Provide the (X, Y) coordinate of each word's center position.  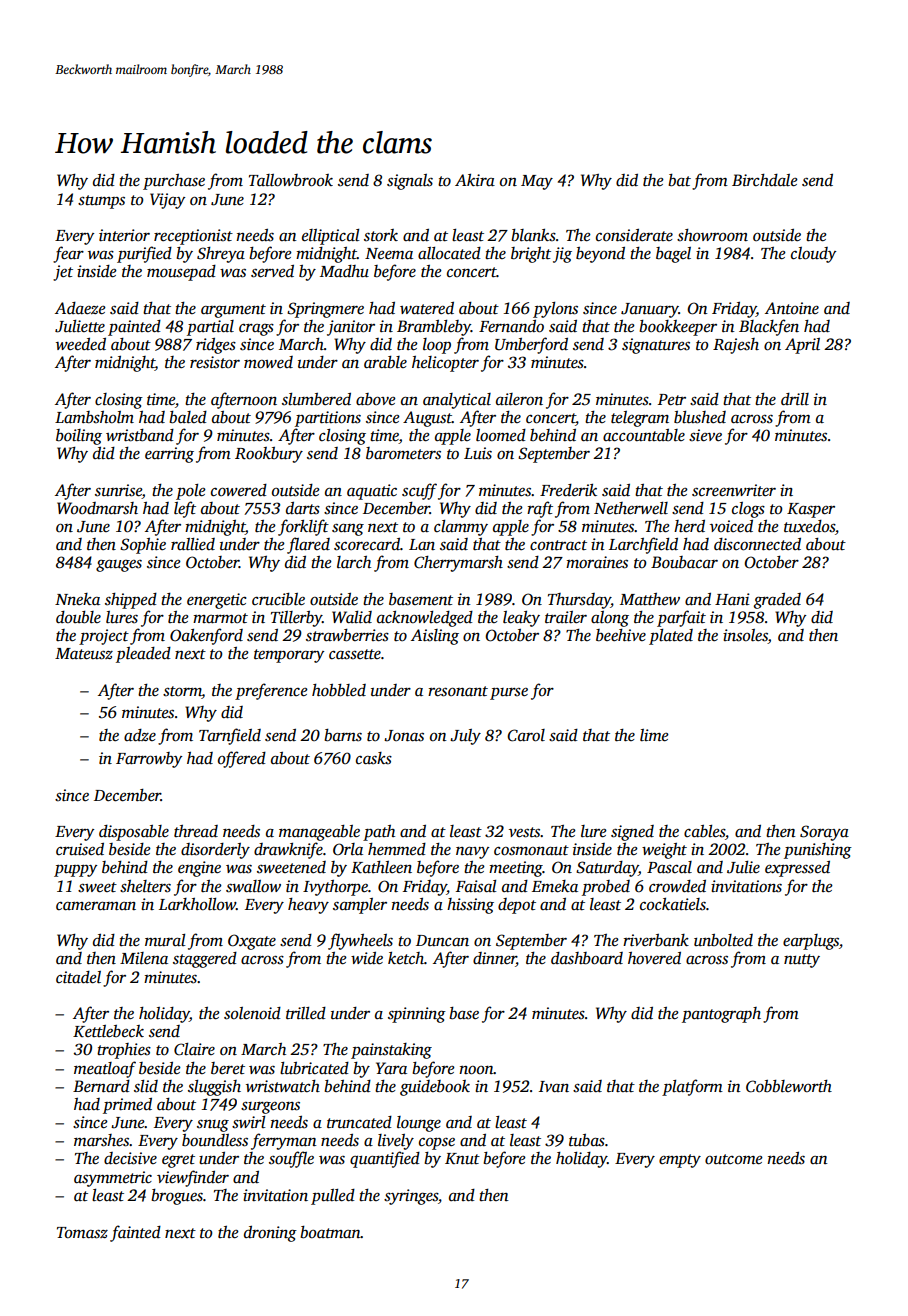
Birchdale (765, 180)
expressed (797, 869)
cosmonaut (531, 850)
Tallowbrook (291, 180)
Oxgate (252, 942)
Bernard (101, 1086)
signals (410, 182)
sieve (705, 435)
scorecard (367, 544)
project (104, 637)
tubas (587, 1140)
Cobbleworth (789, 1086)
